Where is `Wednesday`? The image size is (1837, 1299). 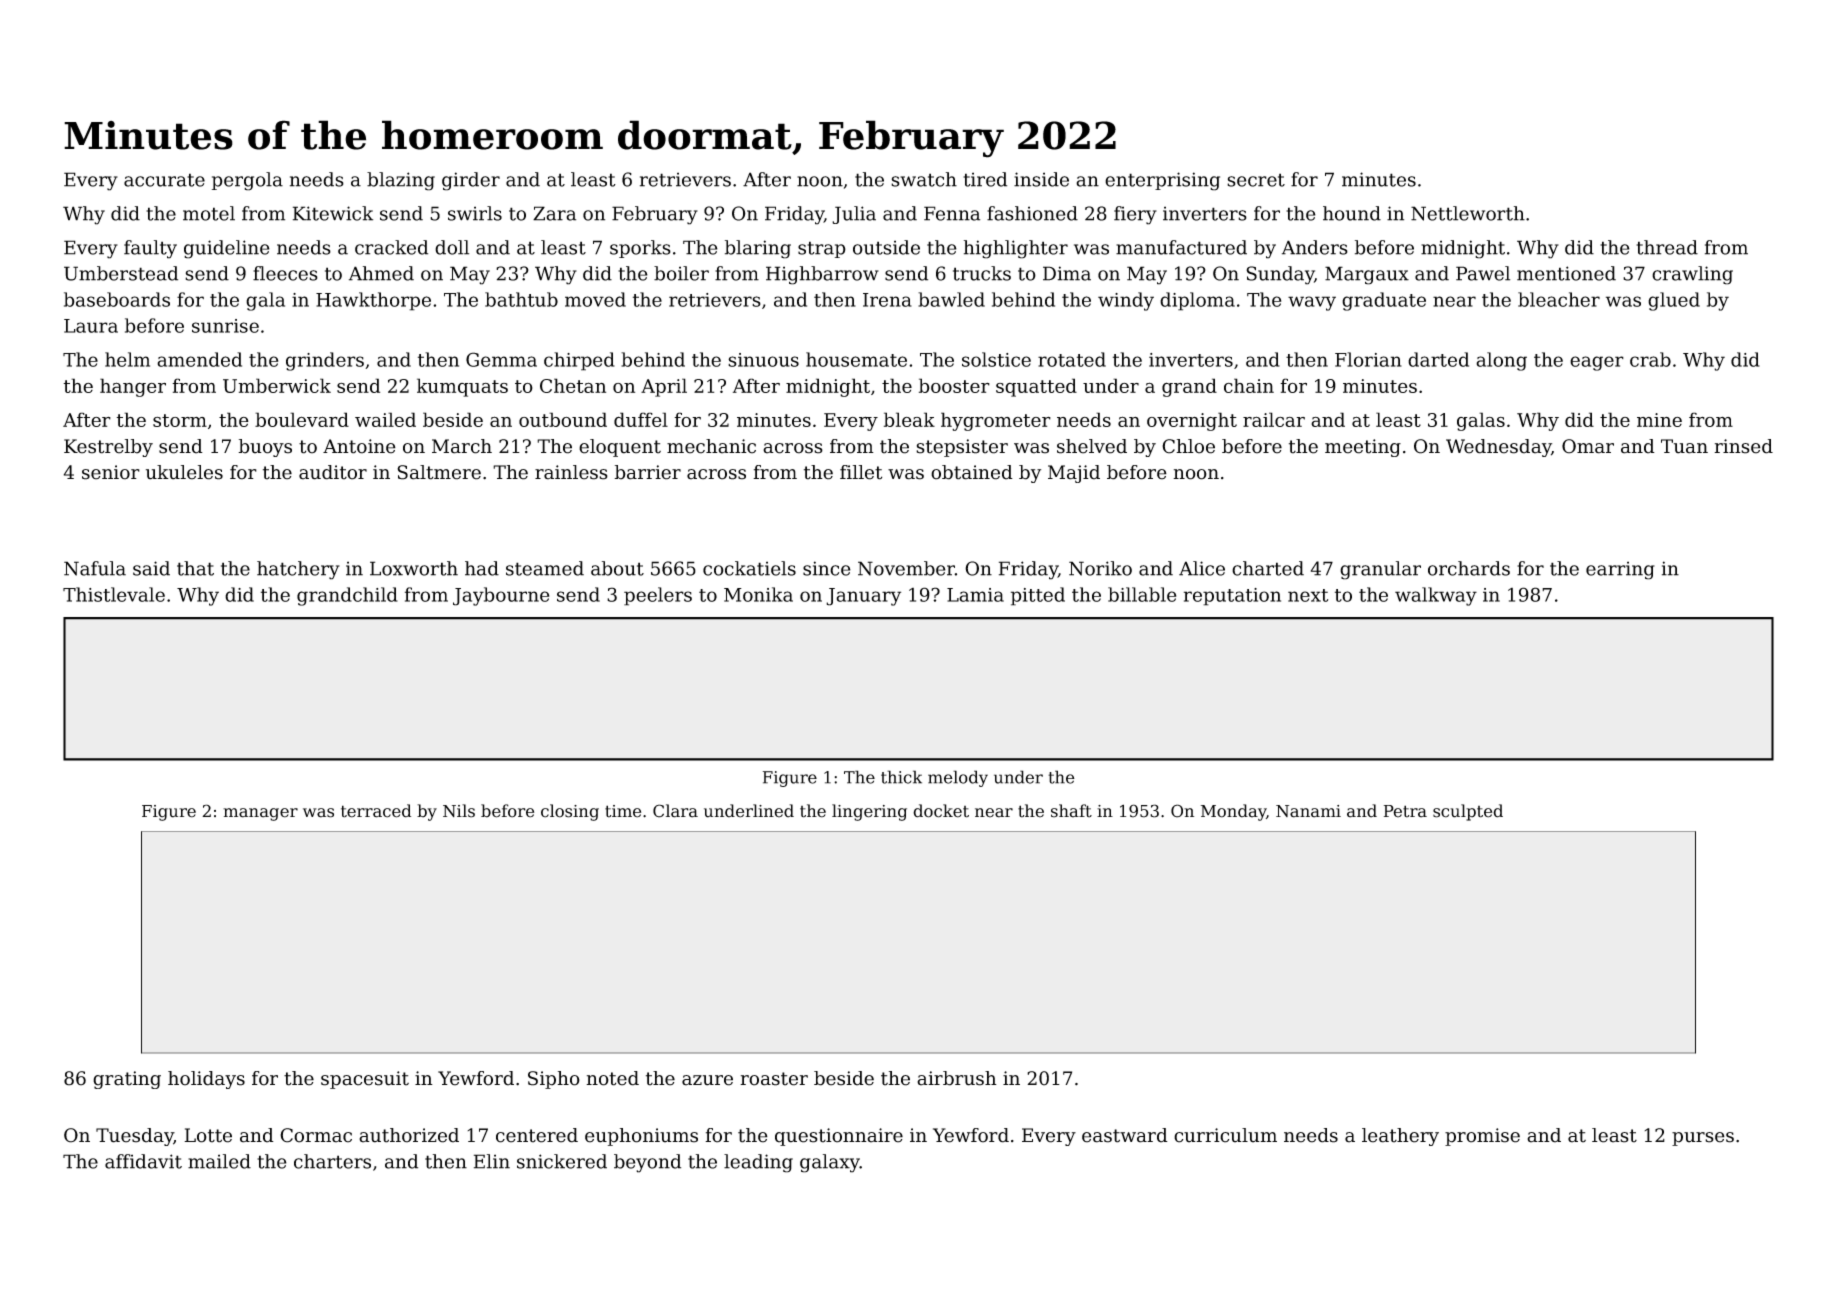
Wednesday is located at coordinates (1498, 448).
